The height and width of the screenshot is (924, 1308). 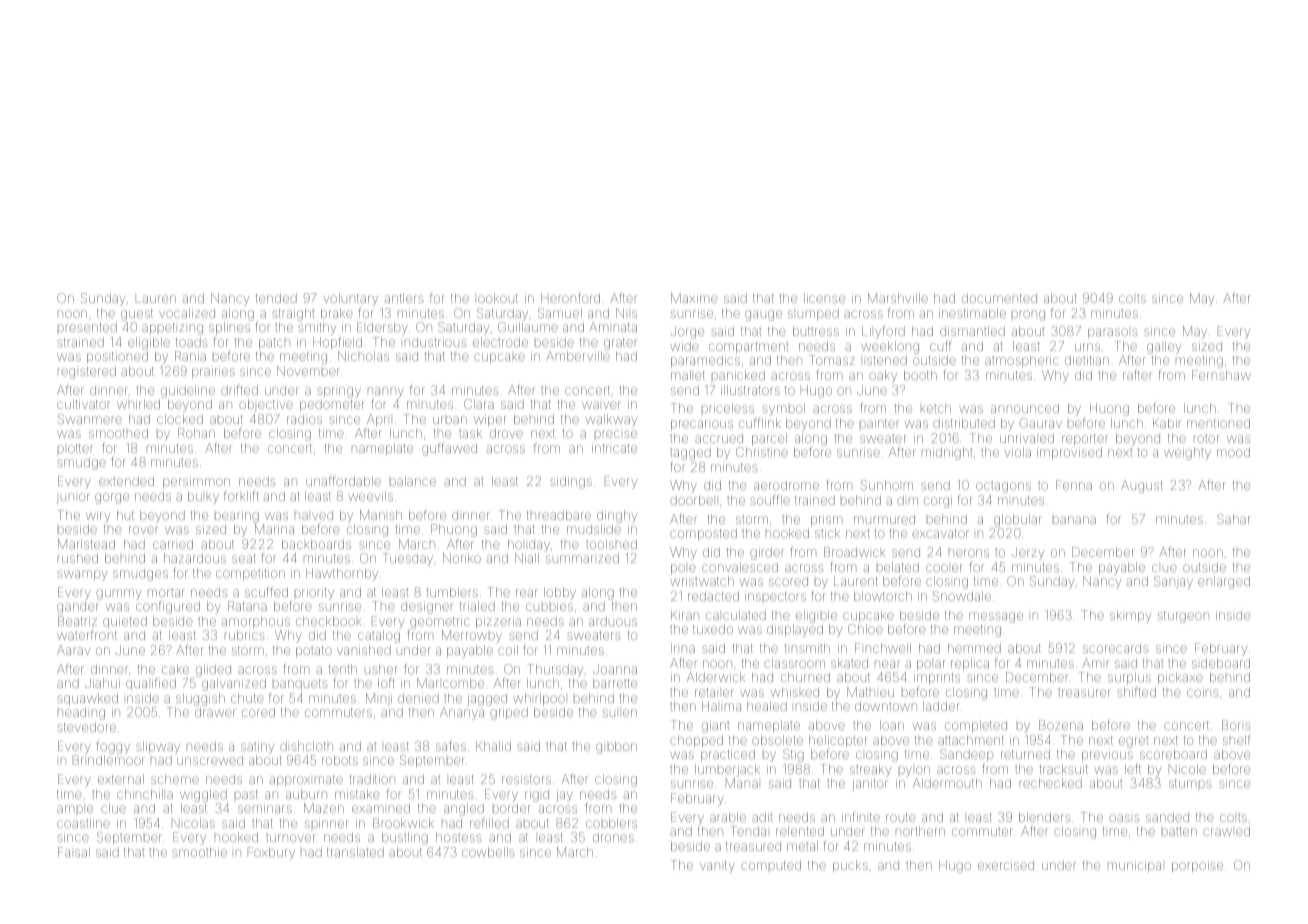 What do you see at coordinates (762, 452) in the screenshot?
I see `Christine` at bounding box center [762, 452].
